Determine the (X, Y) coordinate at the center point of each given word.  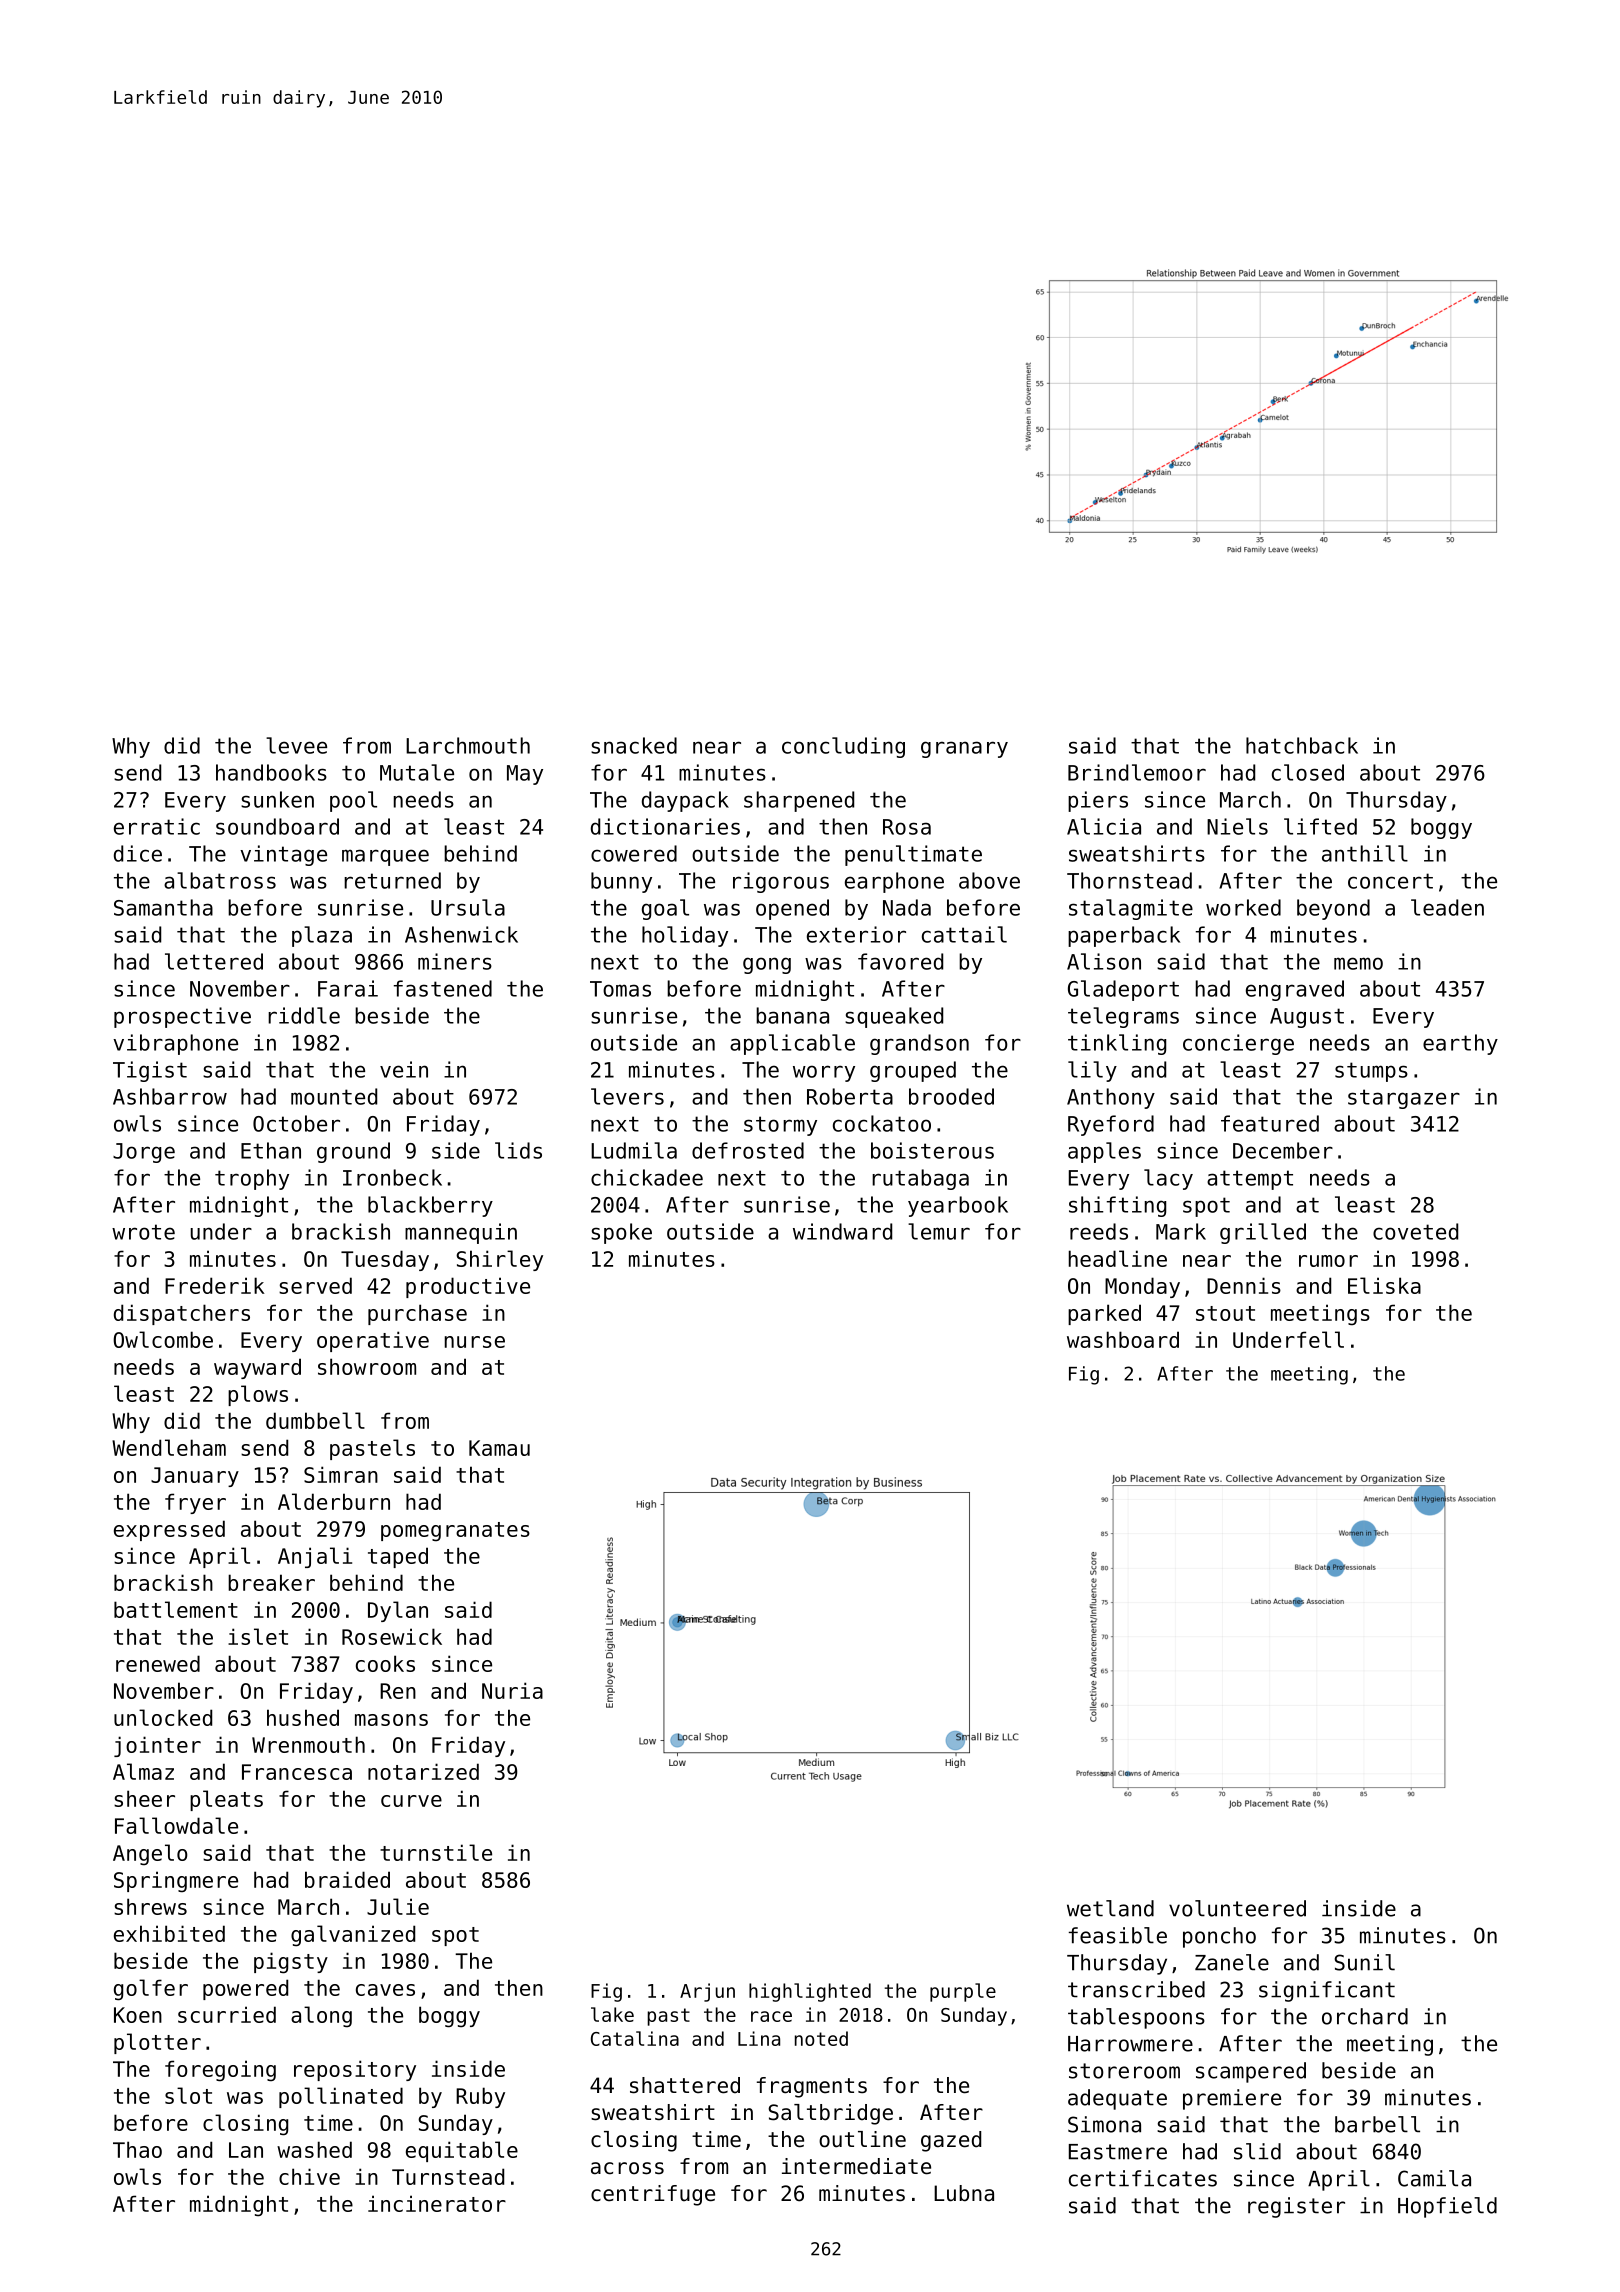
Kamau (499, 1448)
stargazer (1404, 1099)
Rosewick (392, 1636)
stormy (780, 1126)
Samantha (163, 907)
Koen (138, 2015)
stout (1225, 1313)
